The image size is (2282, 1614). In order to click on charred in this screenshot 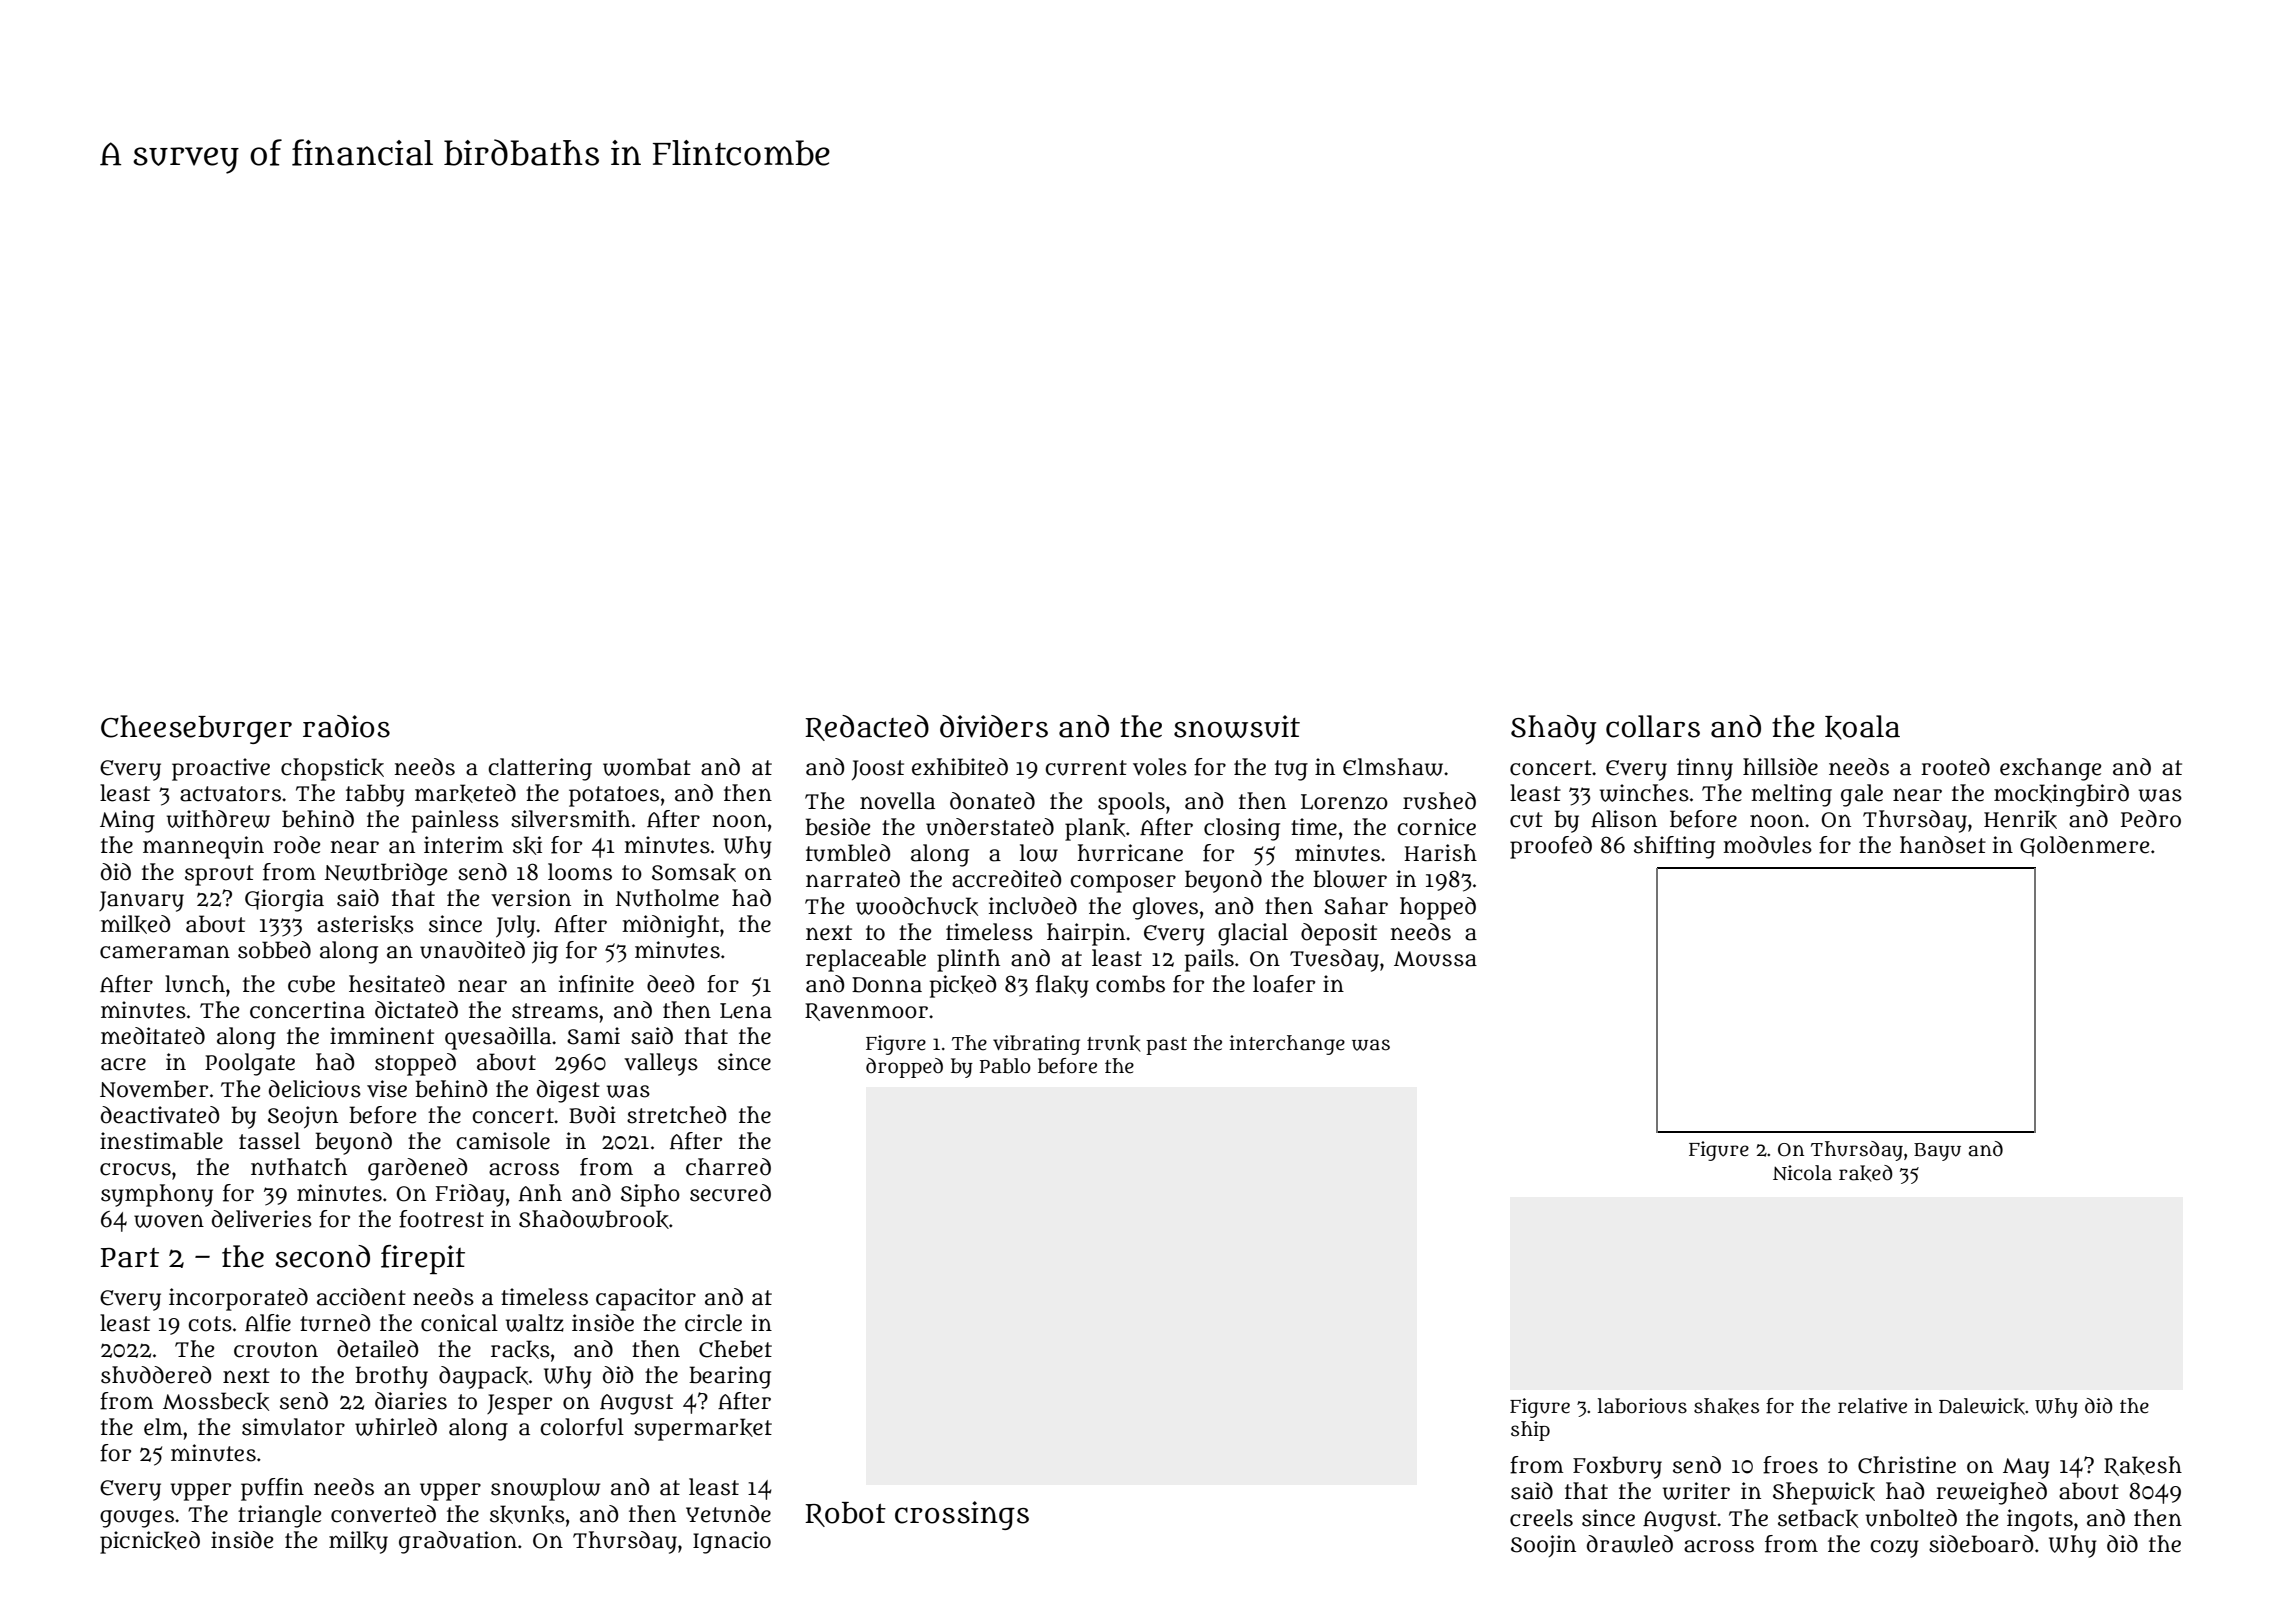, I will do `click(728, 1167)`.
